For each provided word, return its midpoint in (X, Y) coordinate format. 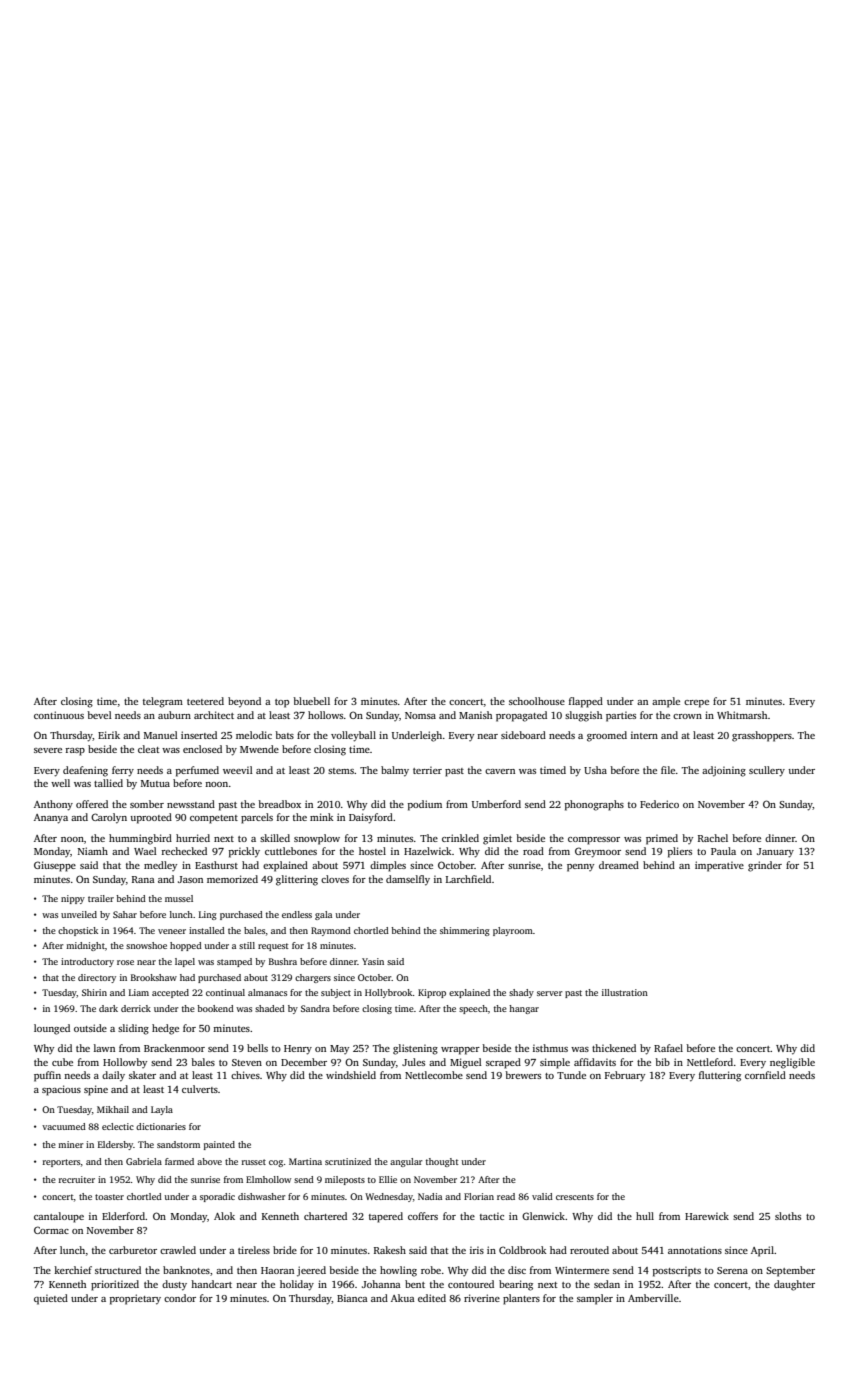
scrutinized (348, 1161)
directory (97, 978)
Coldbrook (523, 1250)
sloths (788, 1216)
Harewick (707, 1216)
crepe (696, 704)
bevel (99, 715)
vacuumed (64, 1126)
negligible (792, 1063)
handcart (211, 1284)
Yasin (373, 961)
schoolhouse (537, 701)
